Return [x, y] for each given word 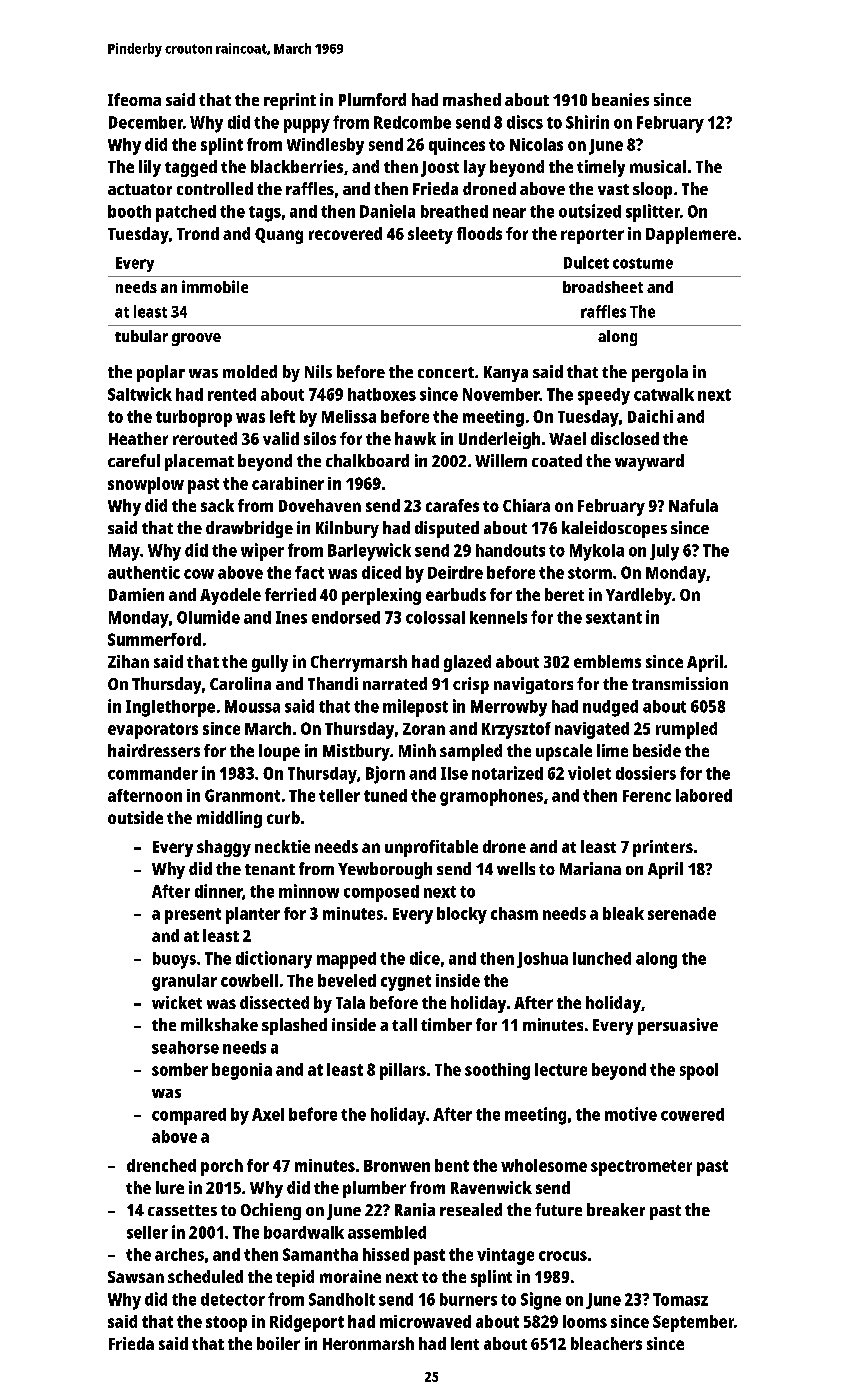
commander [153, 773]
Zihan [128, 661]
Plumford [372, 99]
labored [704, 795]
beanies [620, 99]
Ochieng [271, 1211]
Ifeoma [134, 99]
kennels [498, 617]
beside [657, 750]
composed [381, 893]
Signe [541, 1301]
